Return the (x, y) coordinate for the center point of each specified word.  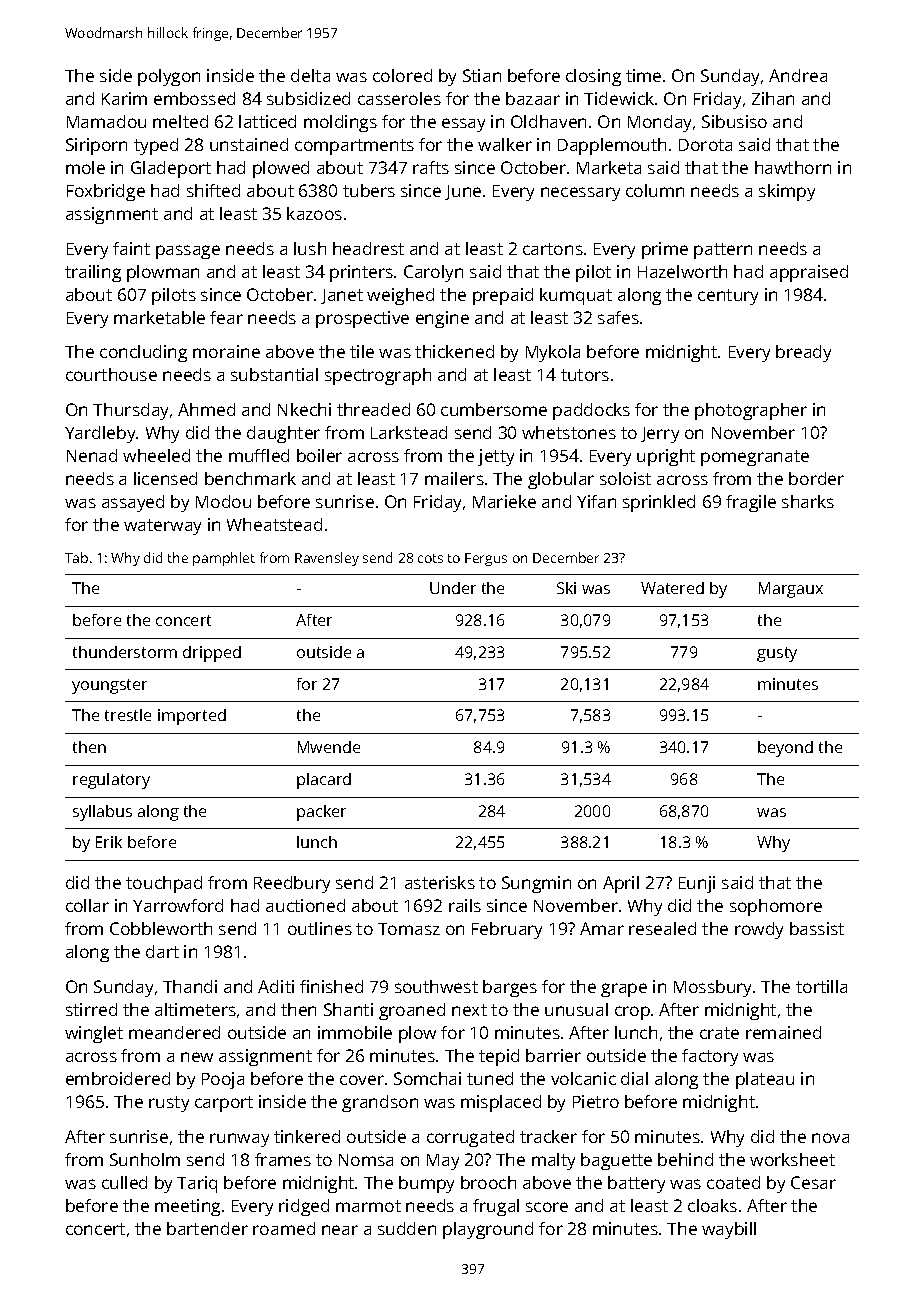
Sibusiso (734, 121)
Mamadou (106, 121)
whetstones (569, 432)
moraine (226, 351)
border (816, 478)
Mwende (329, 747)
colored (402, 75)
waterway (162, 527)
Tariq (197, 1184)
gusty (777, 654)
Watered (672, 588)
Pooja (223, 1080)
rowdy (759, 930)
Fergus (486, 559)
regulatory (111, 781)
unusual (576, 1009)
